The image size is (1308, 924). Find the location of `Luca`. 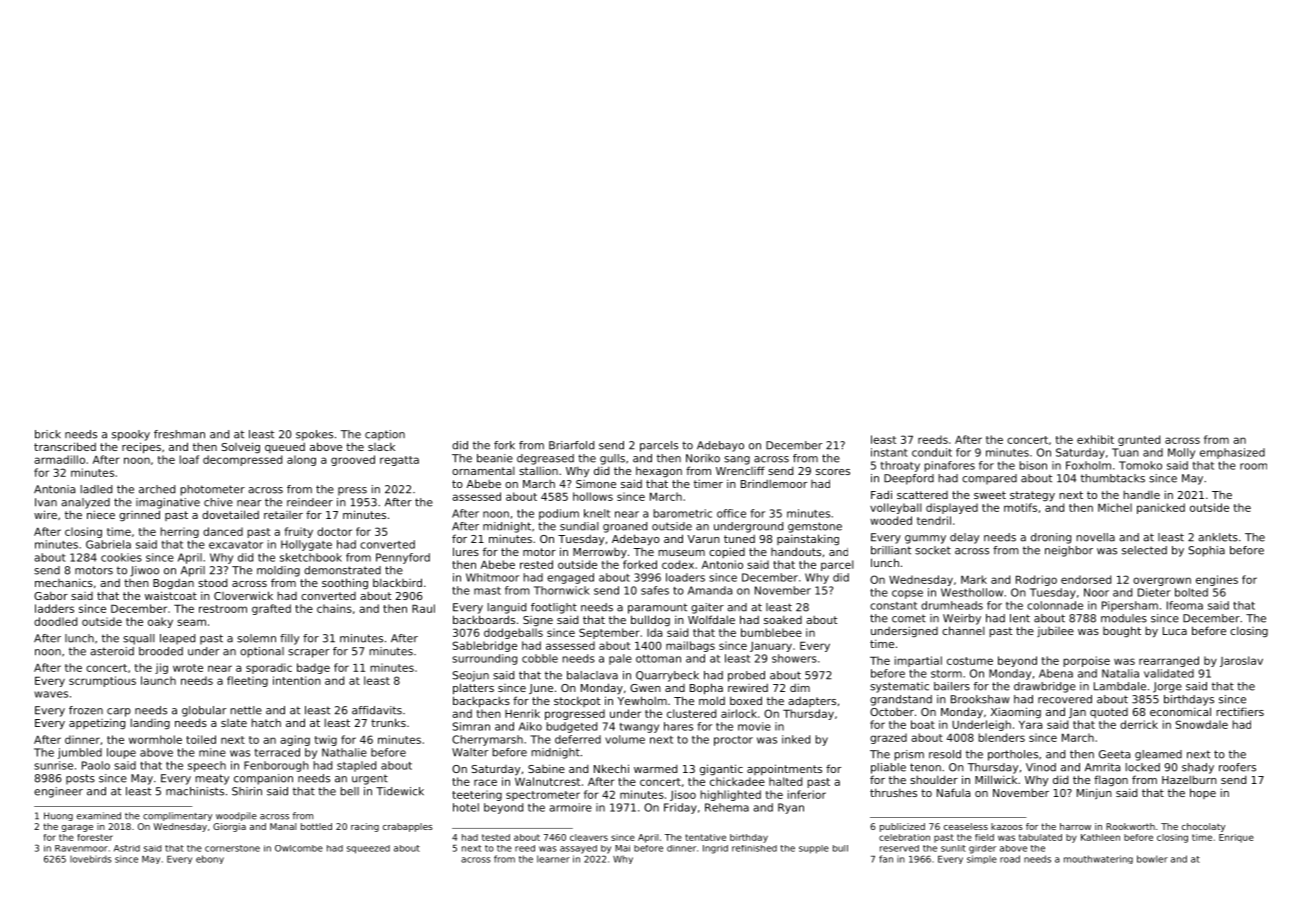

Luca is located at coordinates (1175, 631).
